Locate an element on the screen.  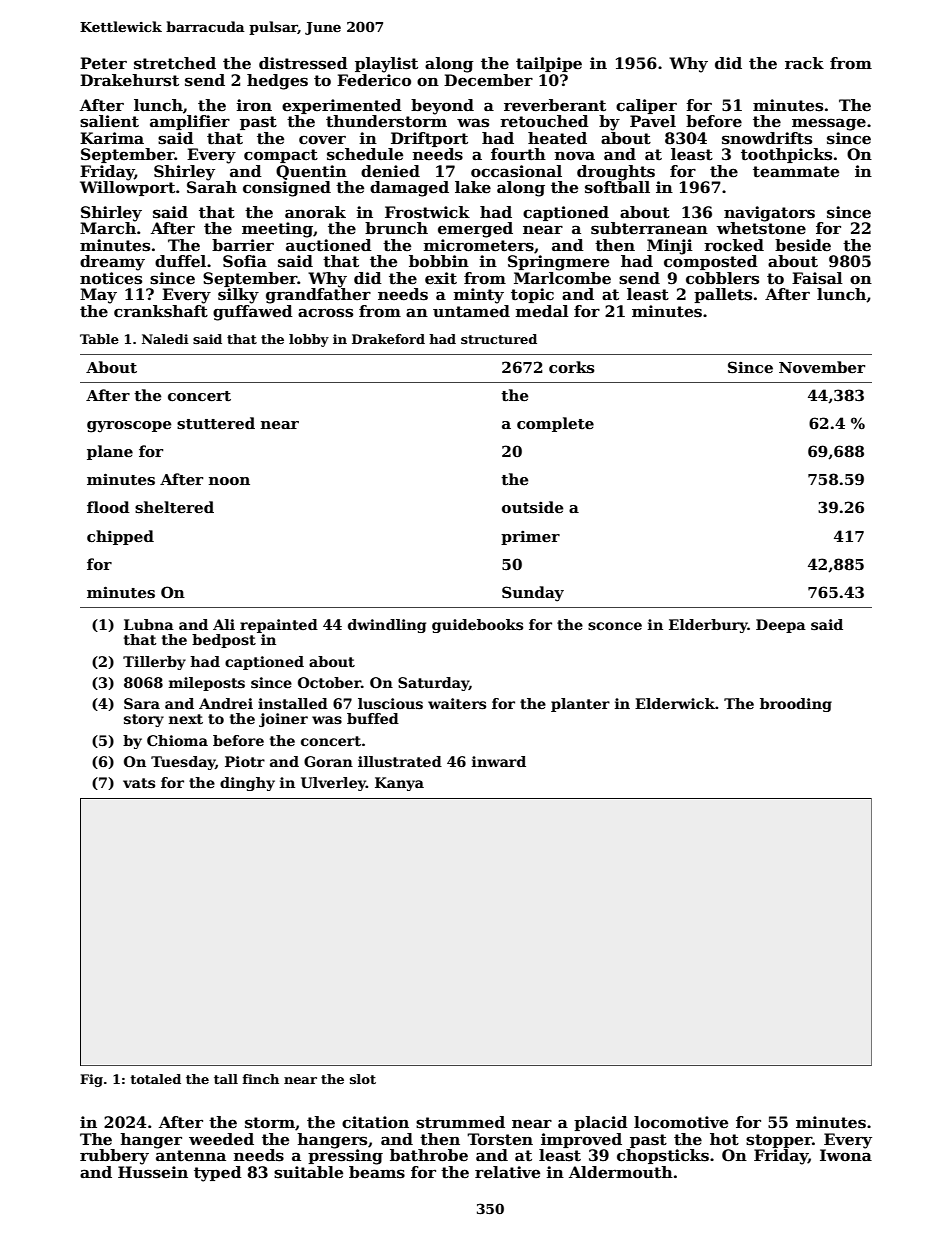
beams is located at coordinates (377, 1172).
